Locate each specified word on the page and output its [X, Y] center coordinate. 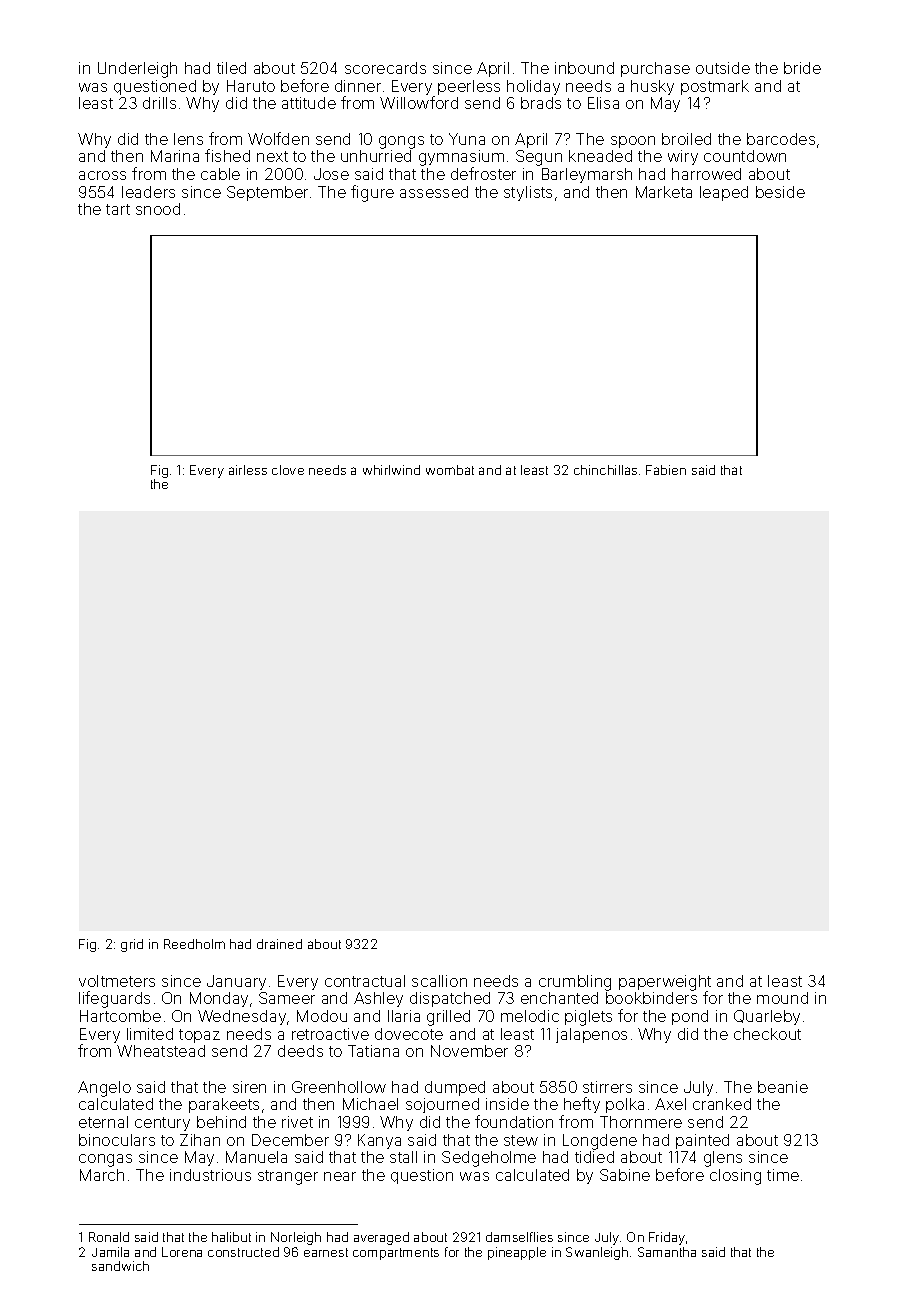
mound [782, 998]
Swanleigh [597, 1253]
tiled [231, 68]
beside [780, 192]
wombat [450, 470]
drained [279, 944]
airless [248, 470]
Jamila [110, 1252]
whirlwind [391, 470]
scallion [439, 981]
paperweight [665, 983]
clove [288, 470]
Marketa [664, 192]
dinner [358, 86]
